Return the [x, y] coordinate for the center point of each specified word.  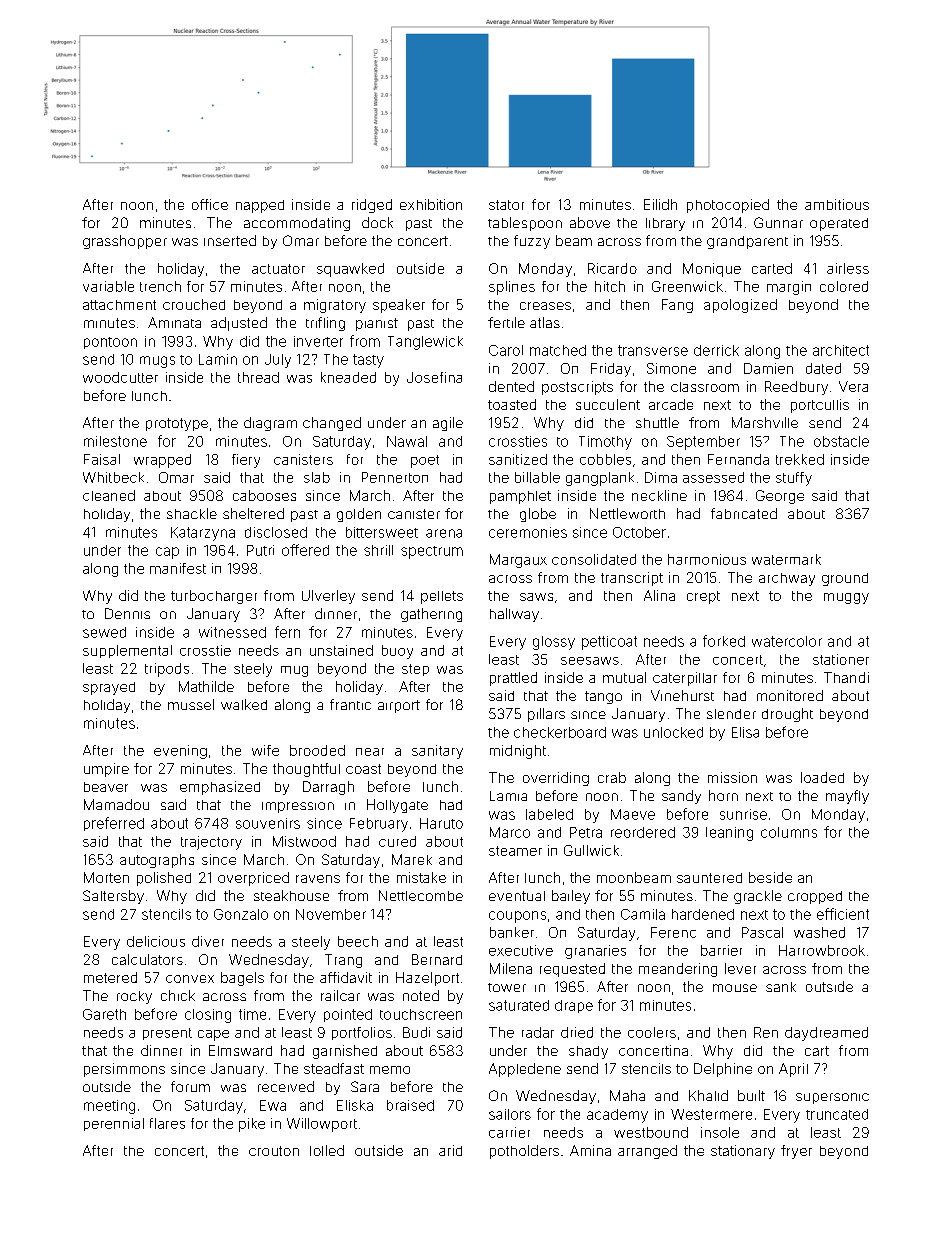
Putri [260, 550]
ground [845, 579]
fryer [796, 1152]
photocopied [728, 206]
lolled [327, 1150]
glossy [554, 643]
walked [244, 704]
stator [506, 205]
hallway [514, 615]
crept [703, 597]
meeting [109, 1107]
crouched [194, 304]
